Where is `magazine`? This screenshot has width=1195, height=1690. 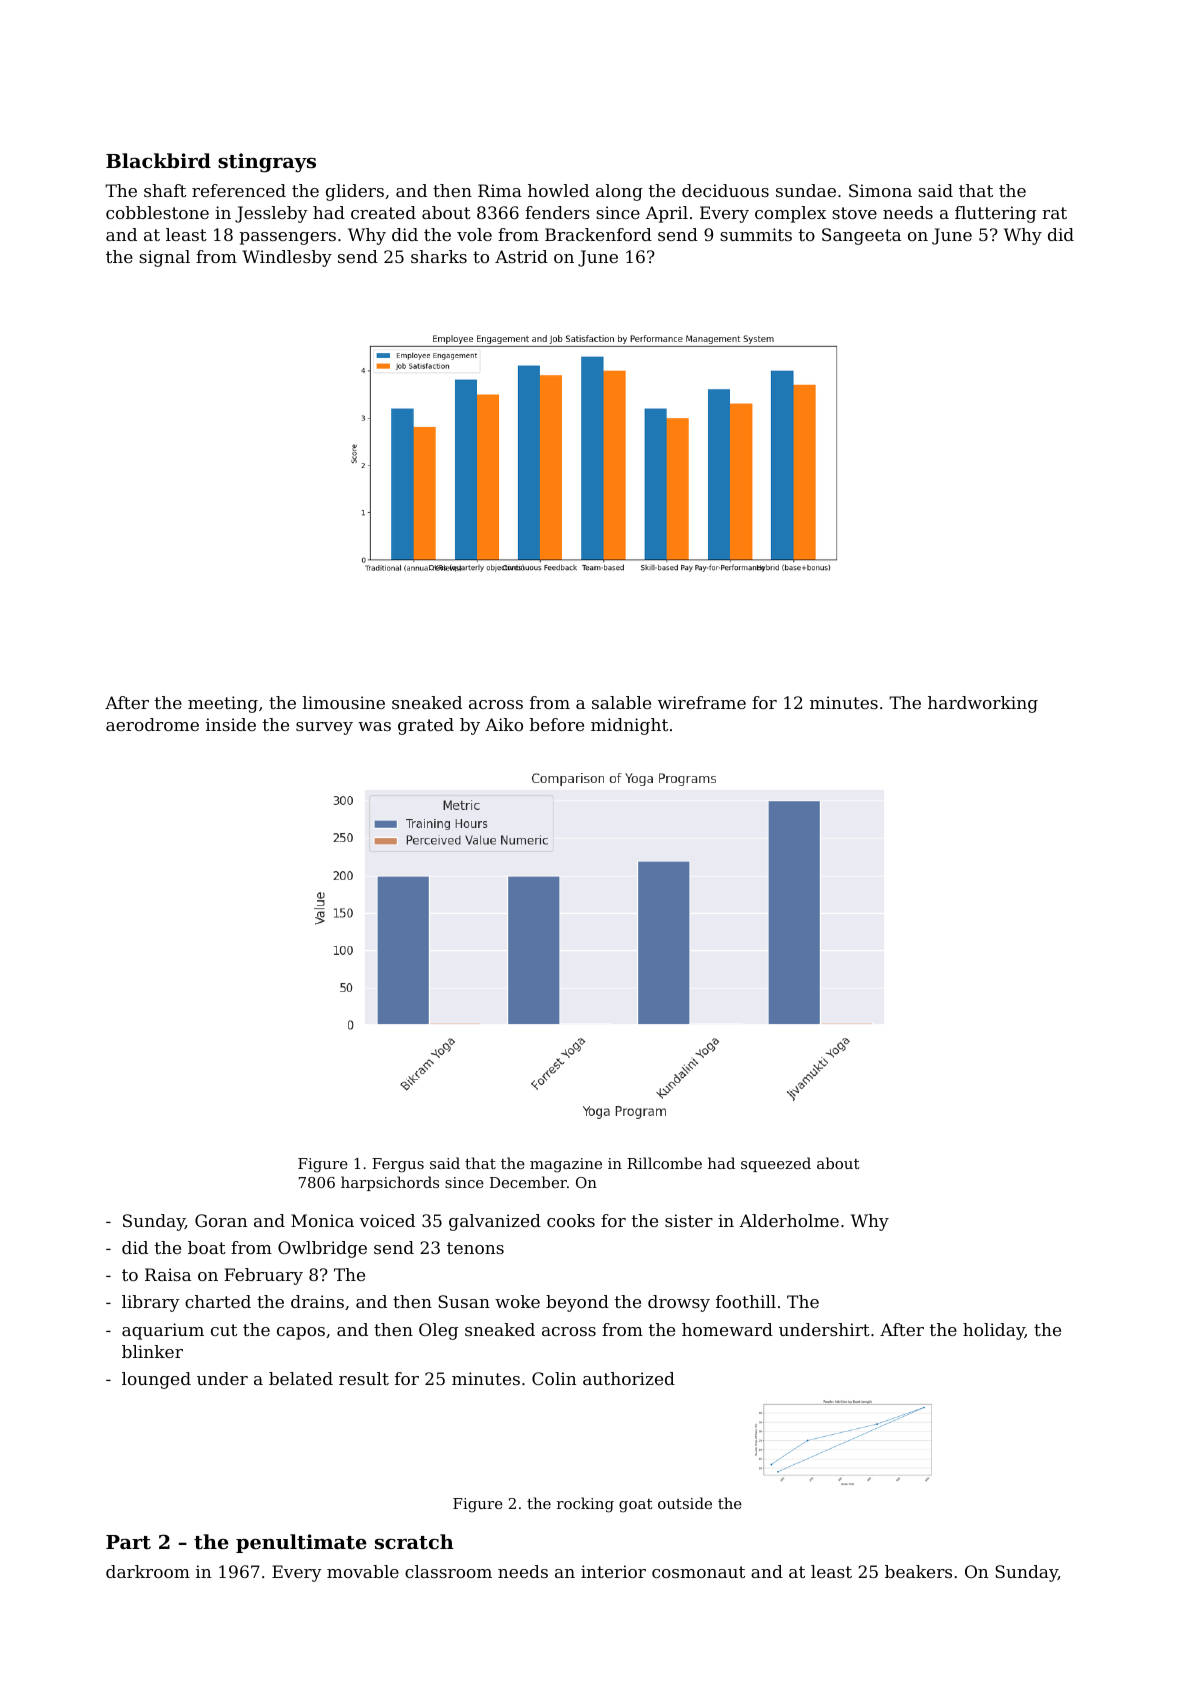
magazine is located at coordinates (566, 1165).
